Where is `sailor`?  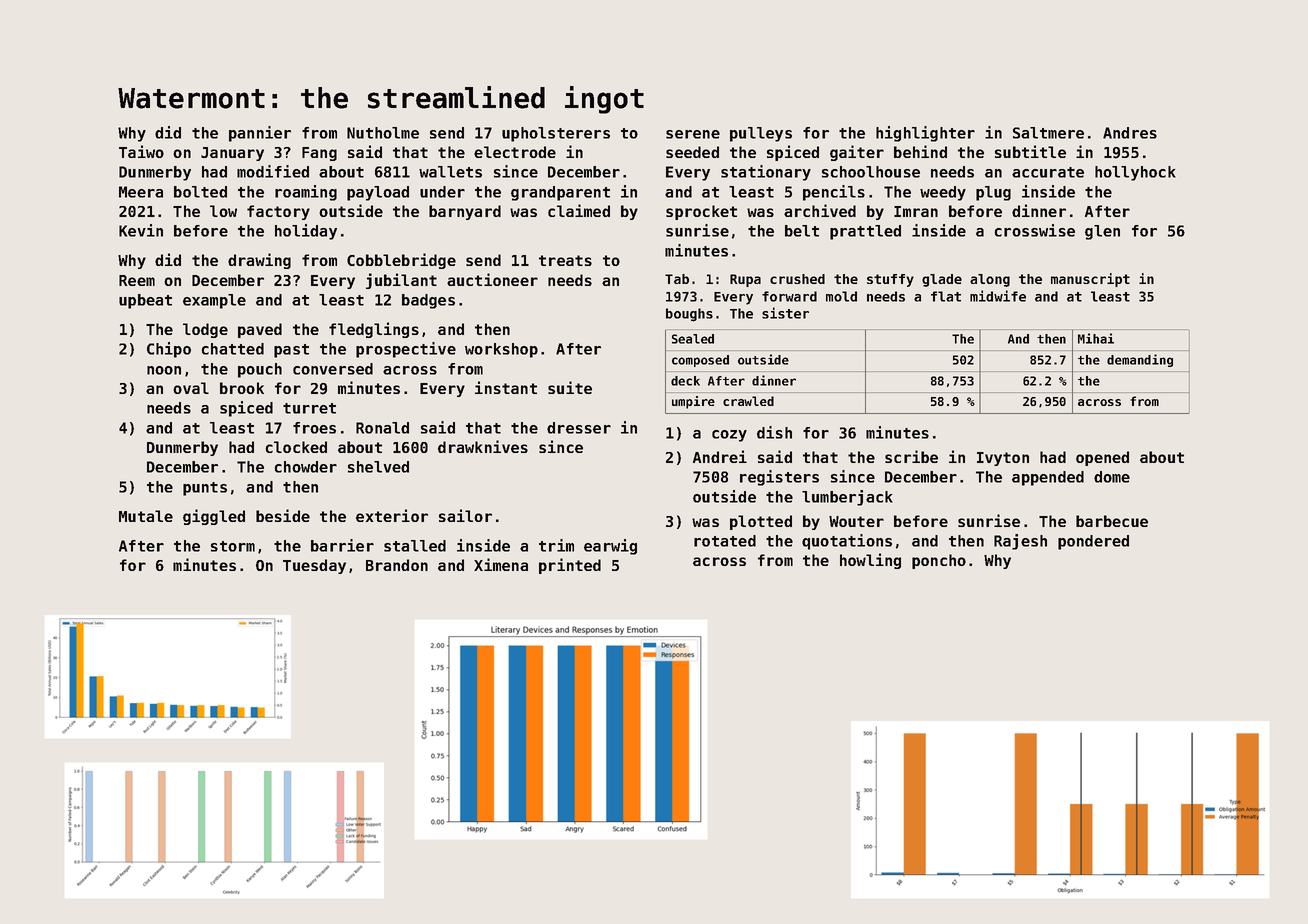 sailor is located at coordinates (465, 515).
